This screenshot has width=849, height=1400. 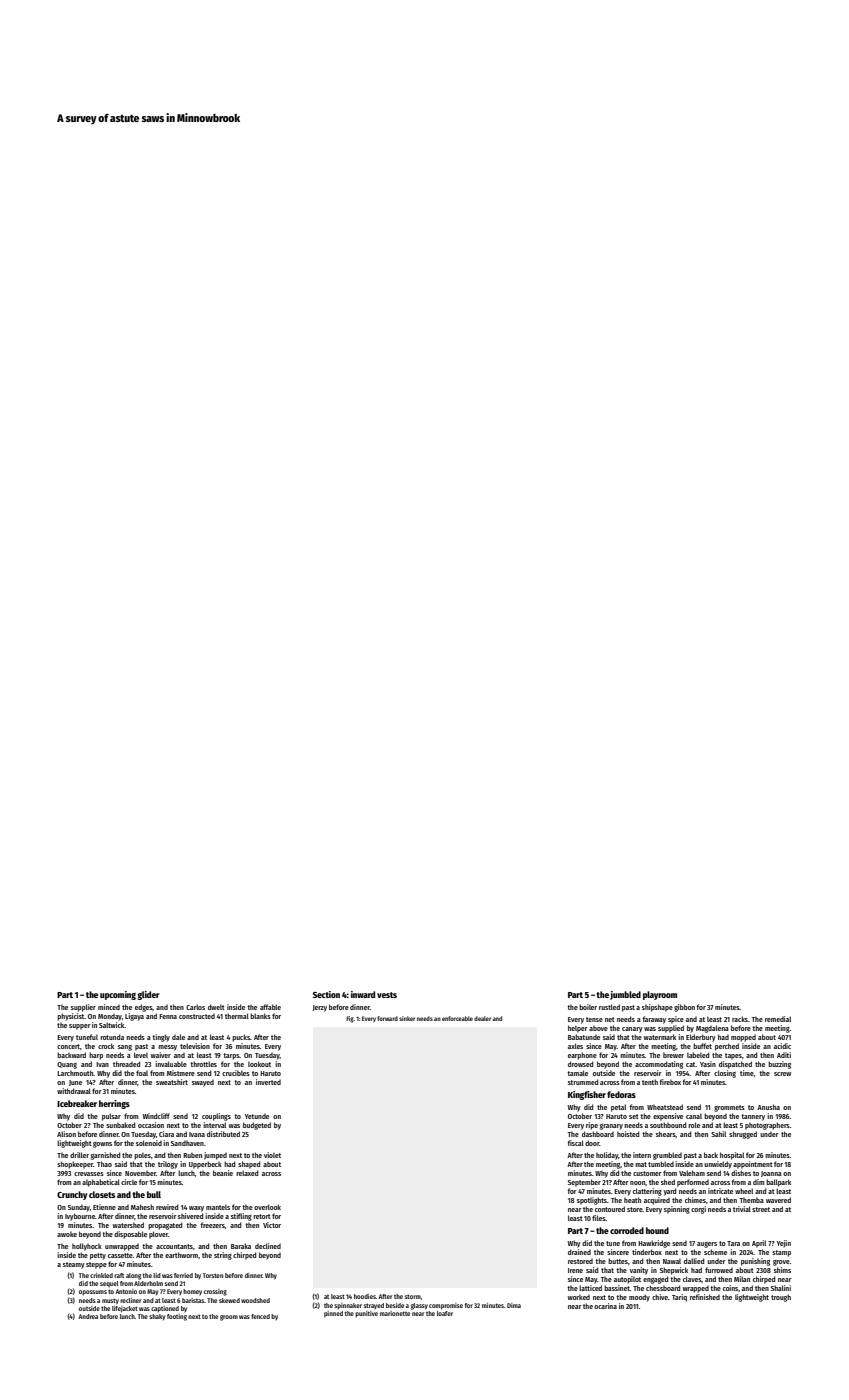 What do you see at coordinates (625, 995) in the screenshot?
I see `jumbled` at bounding box center [625, 995].
